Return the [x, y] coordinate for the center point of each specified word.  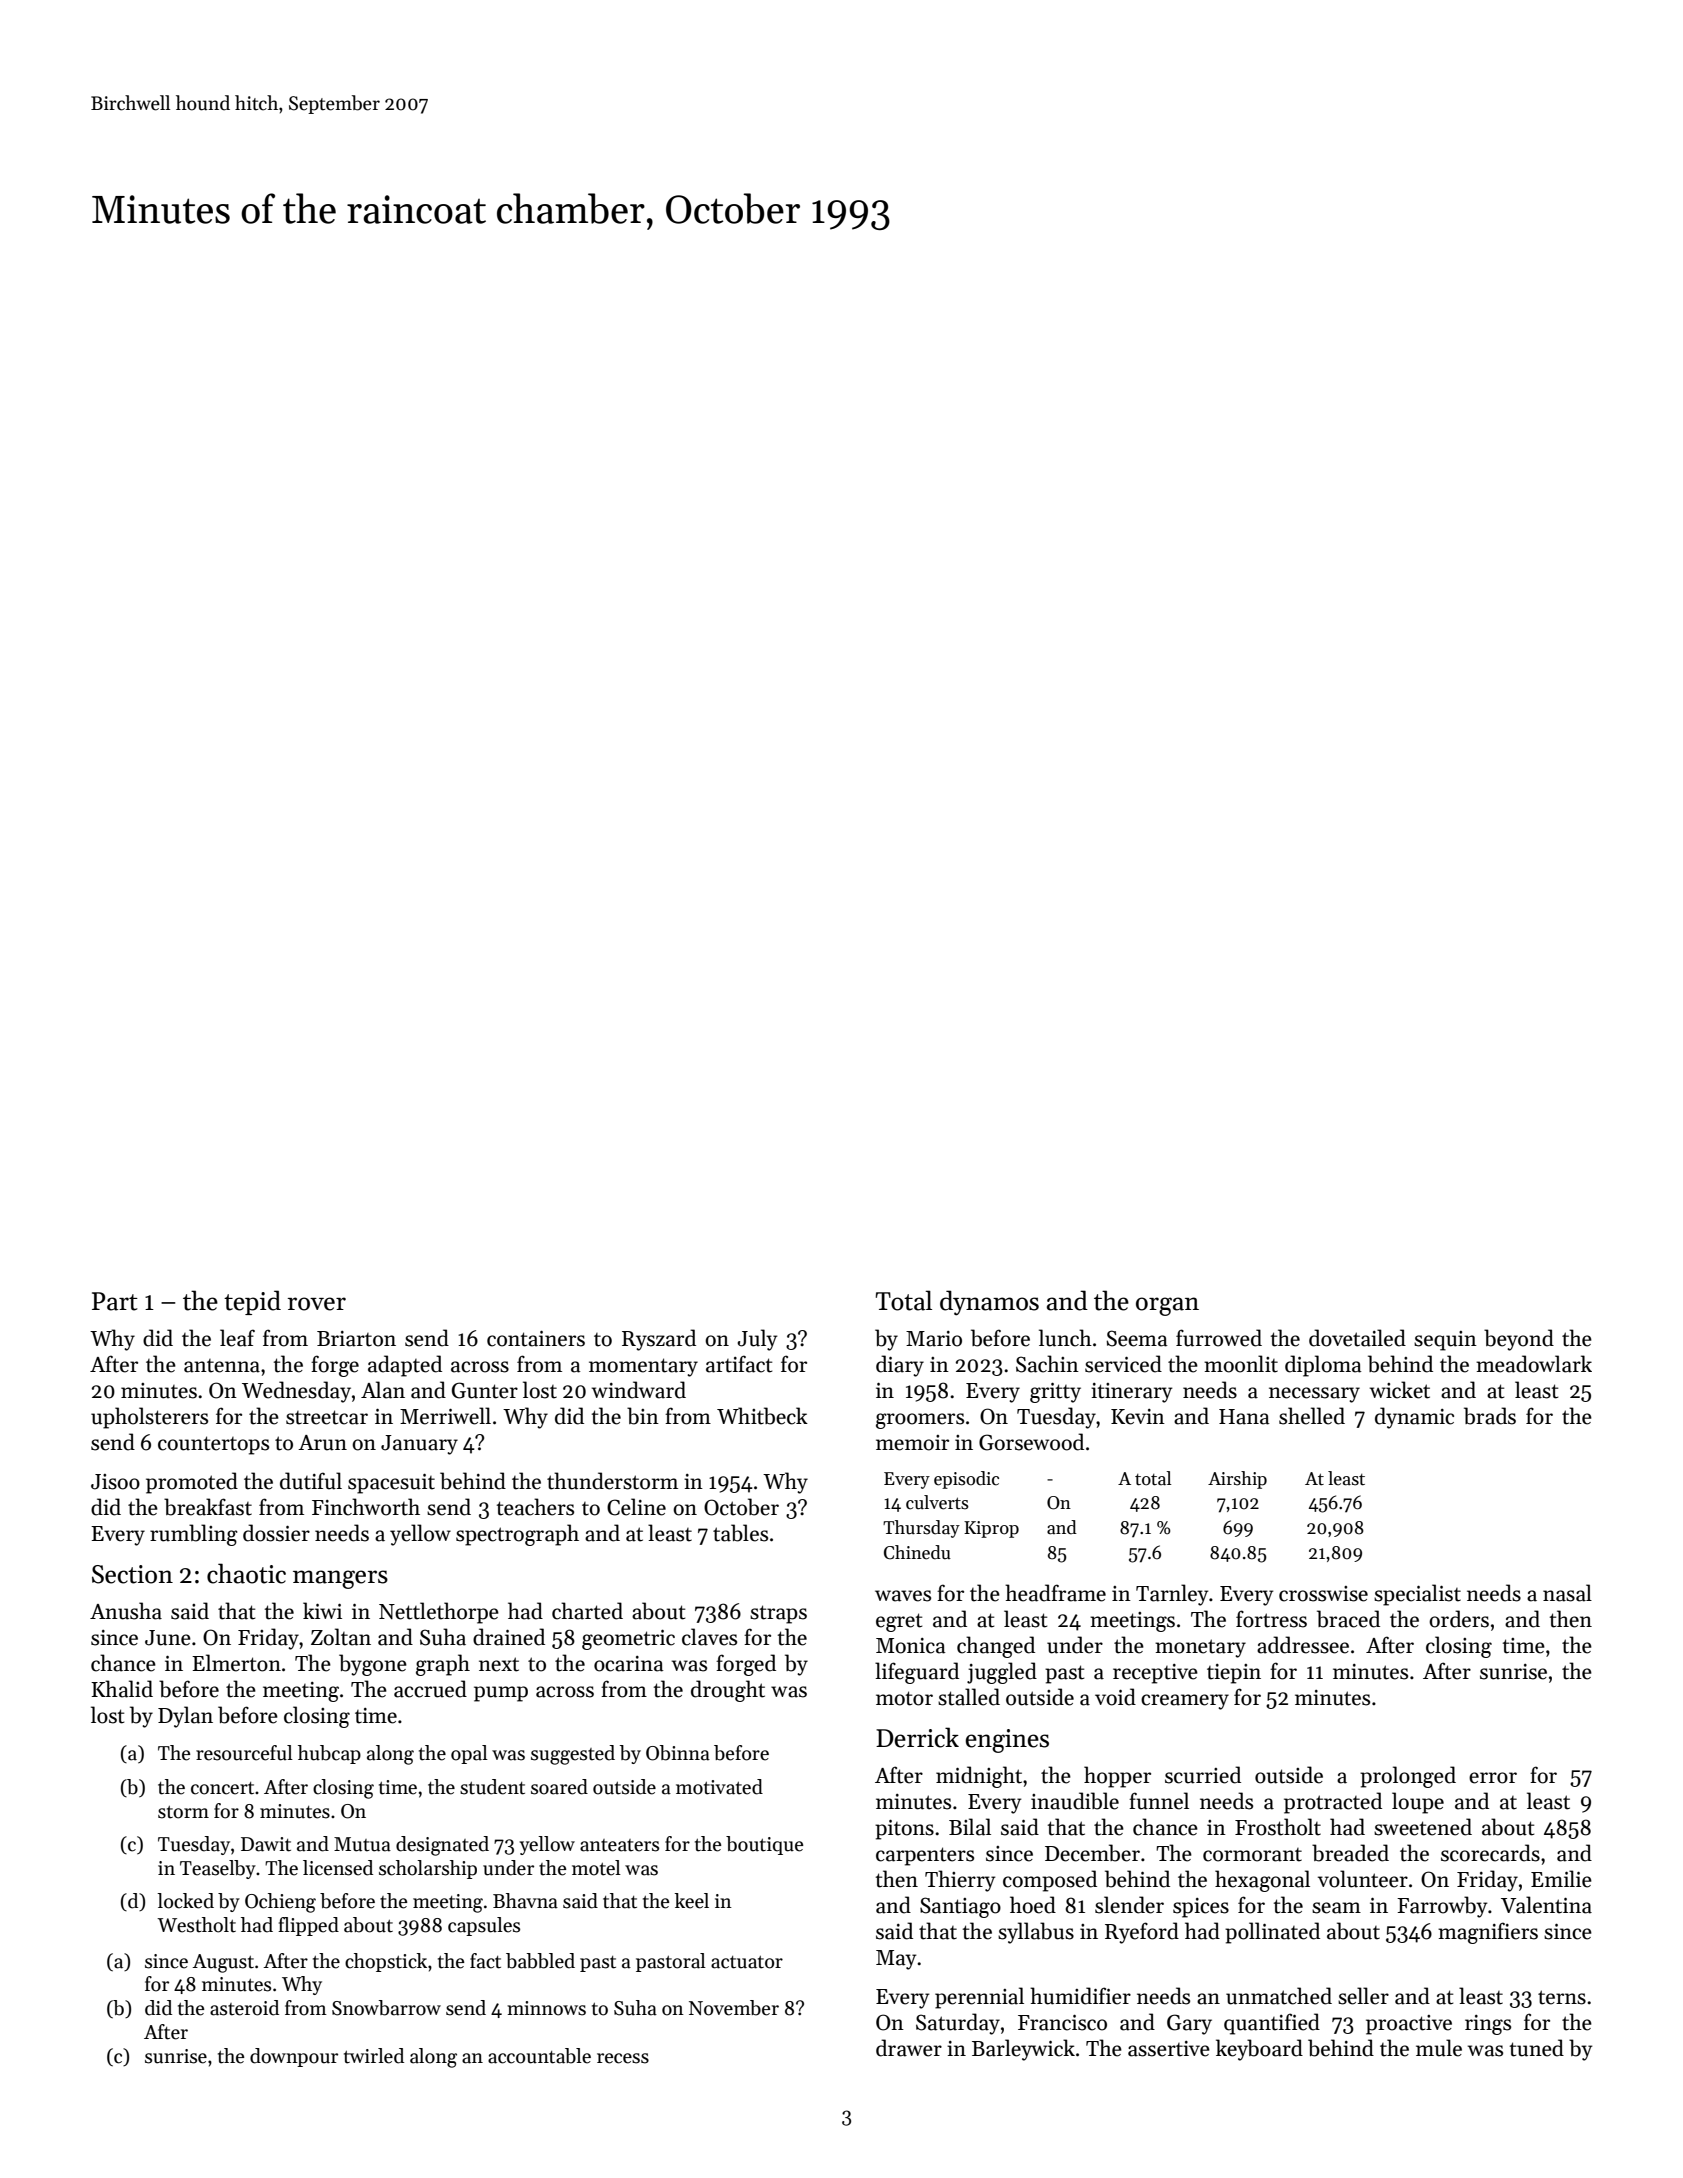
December [1092, 1853]
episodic [966, 1480]
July [757, 1340]
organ [1167, 1306]
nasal [1567, 1593]
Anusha [126, 1611]
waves [903, 1596]
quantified [1272, 2024]
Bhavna [525, 1901]
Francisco [1062, 2023]
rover [317, 1304]
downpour [294, 2057]
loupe [1418, 1803]
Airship [1237, 1480]
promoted [192, 1483]
